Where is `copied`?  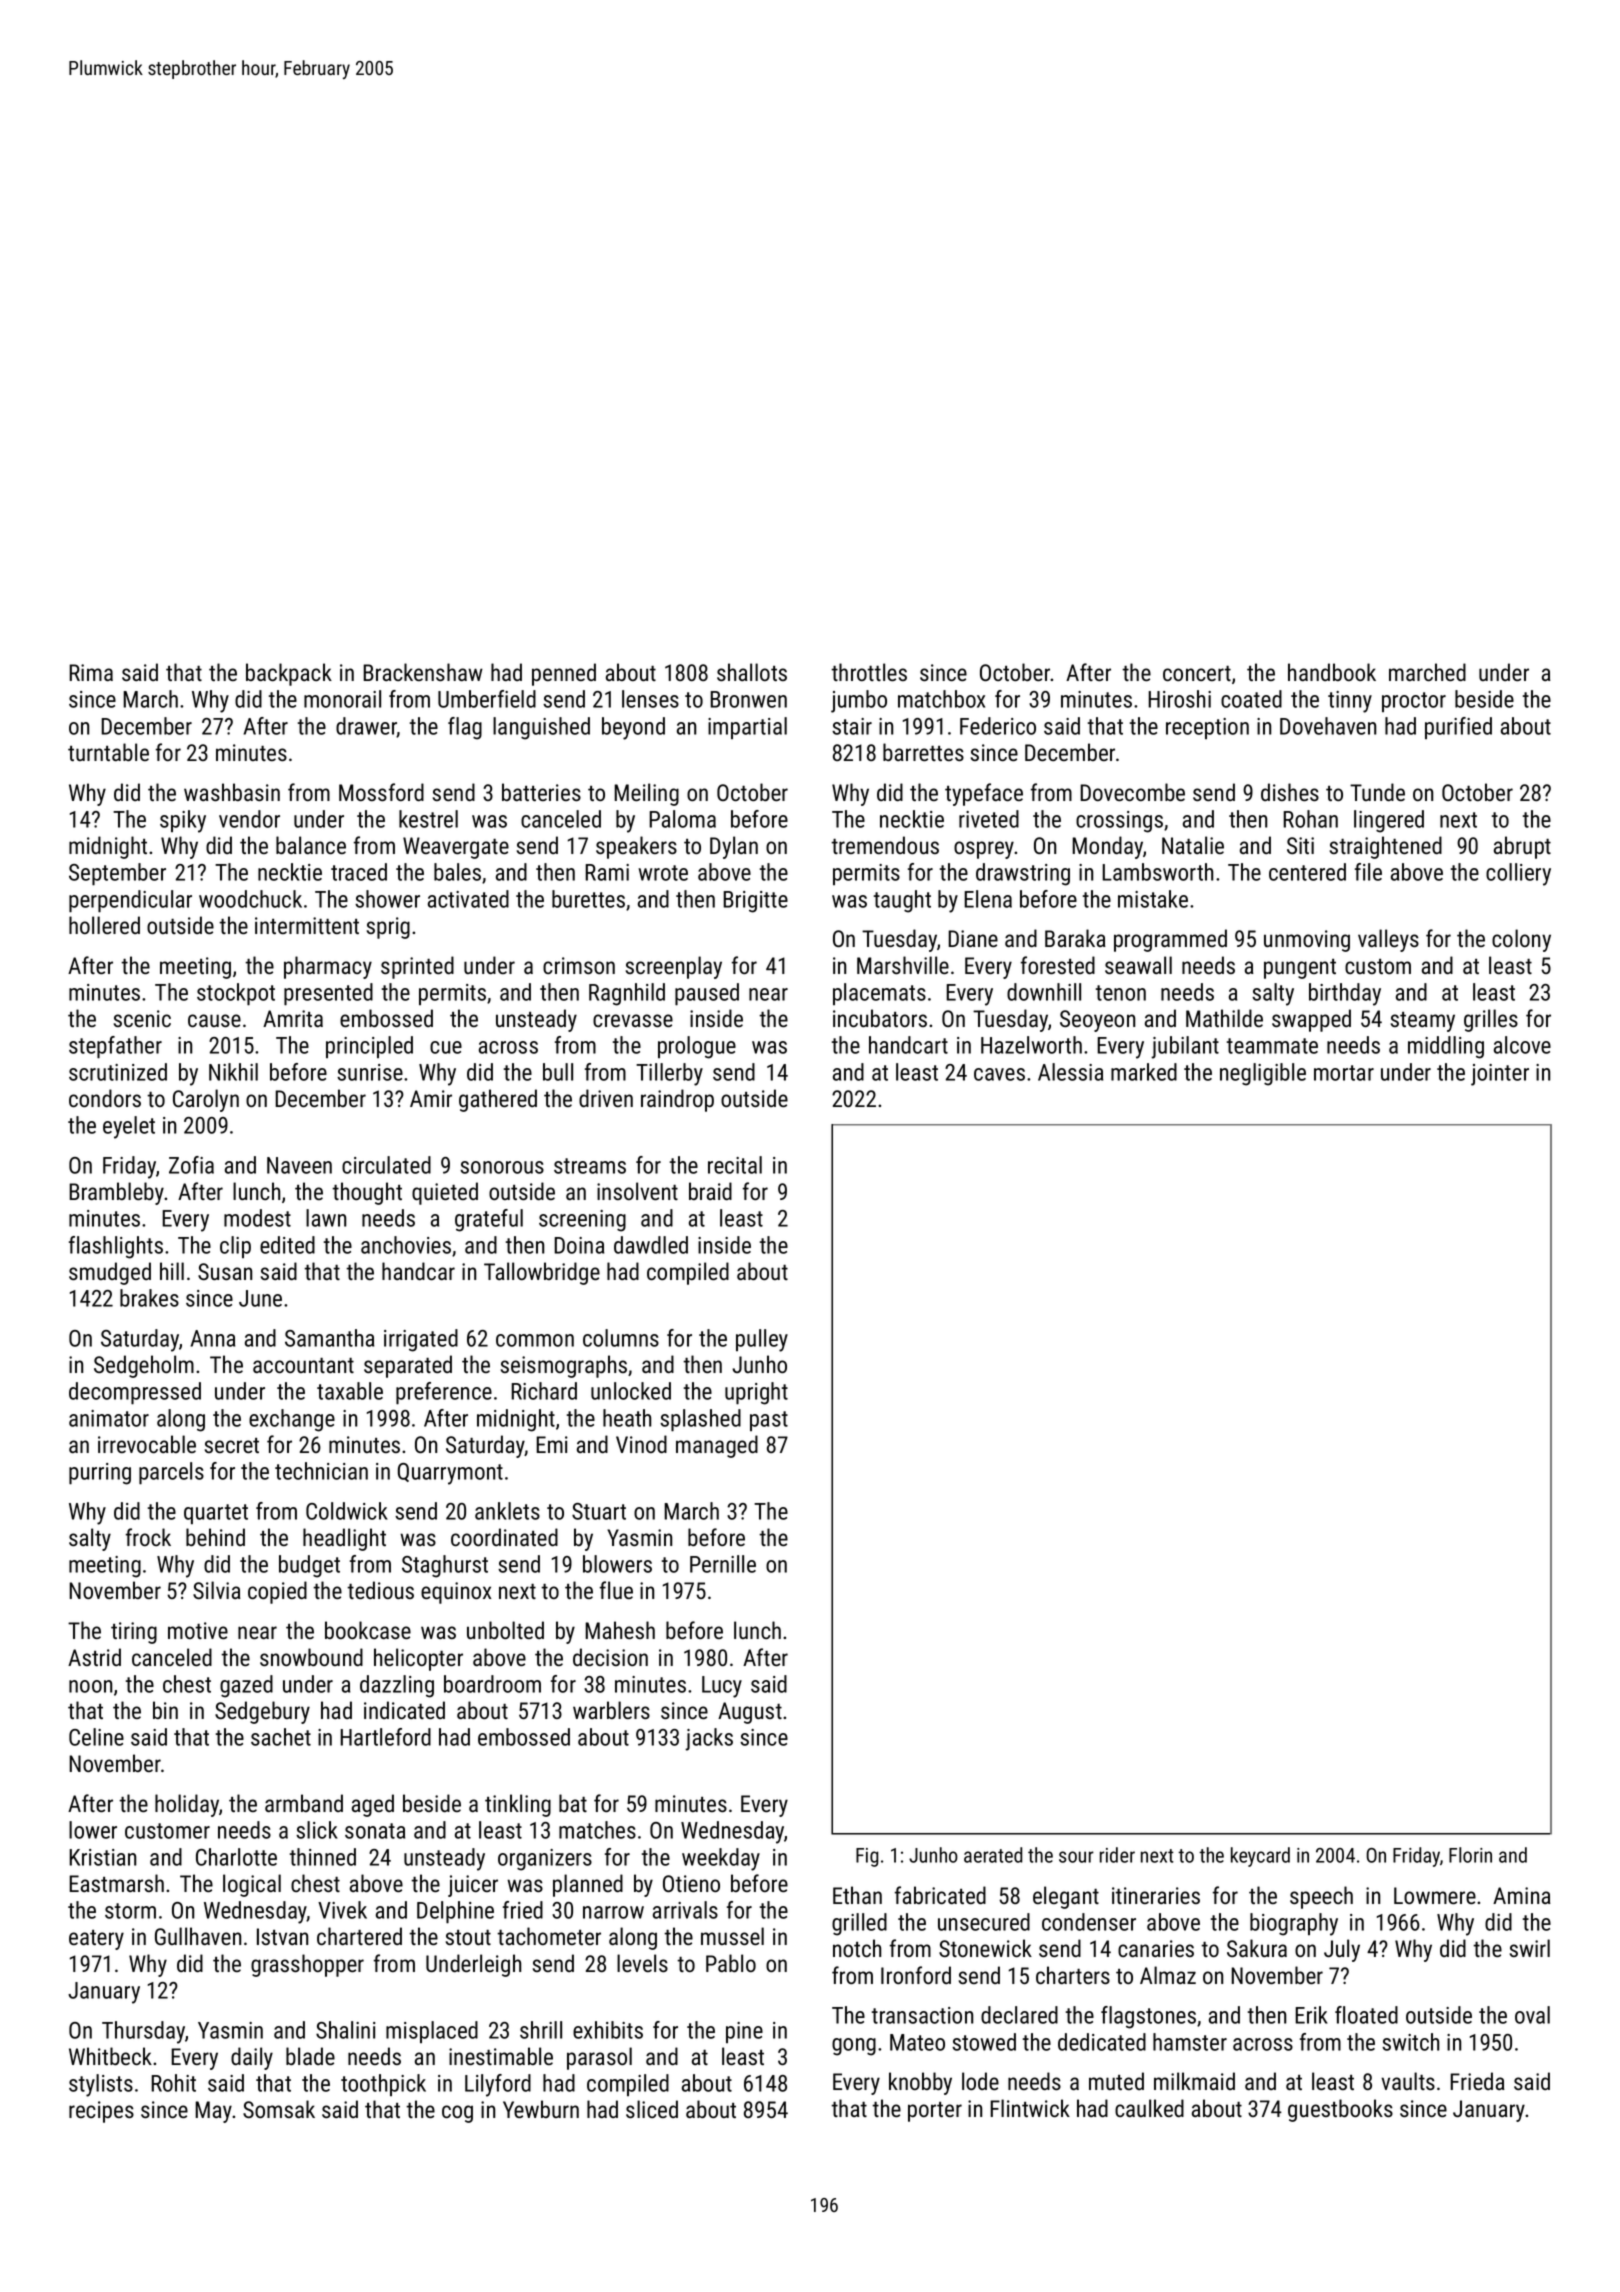
copied is located at coordinates (277, 1592).
